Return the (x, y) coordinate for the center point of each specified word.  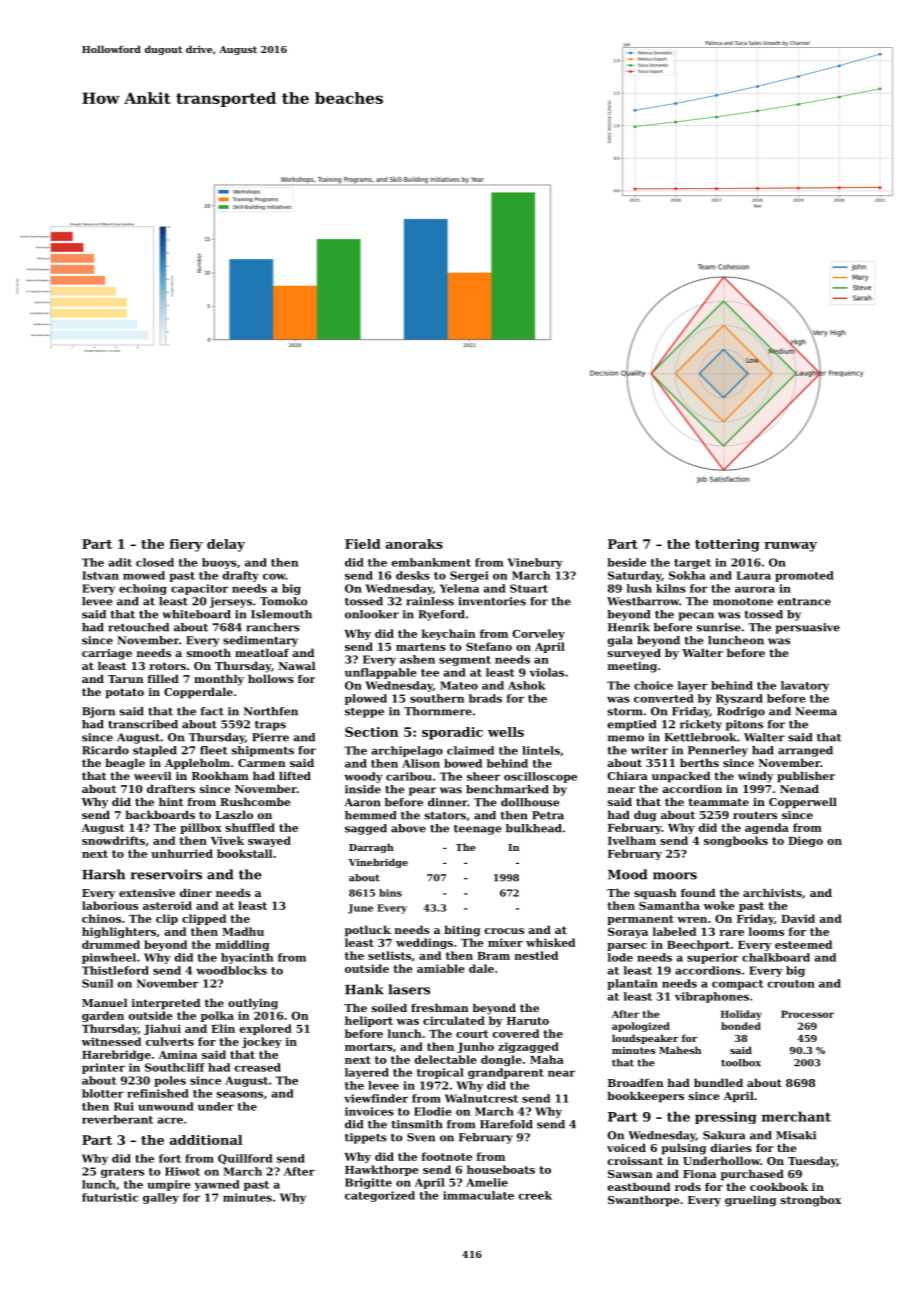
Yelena (459, 588)
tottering (727, 545)
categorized (380, 1196)
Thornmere (438, 711)
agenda (767, 828)
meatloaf (262, 652)
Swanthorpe (644, 1201)
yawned (217, 1185)
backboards (160, 814)
